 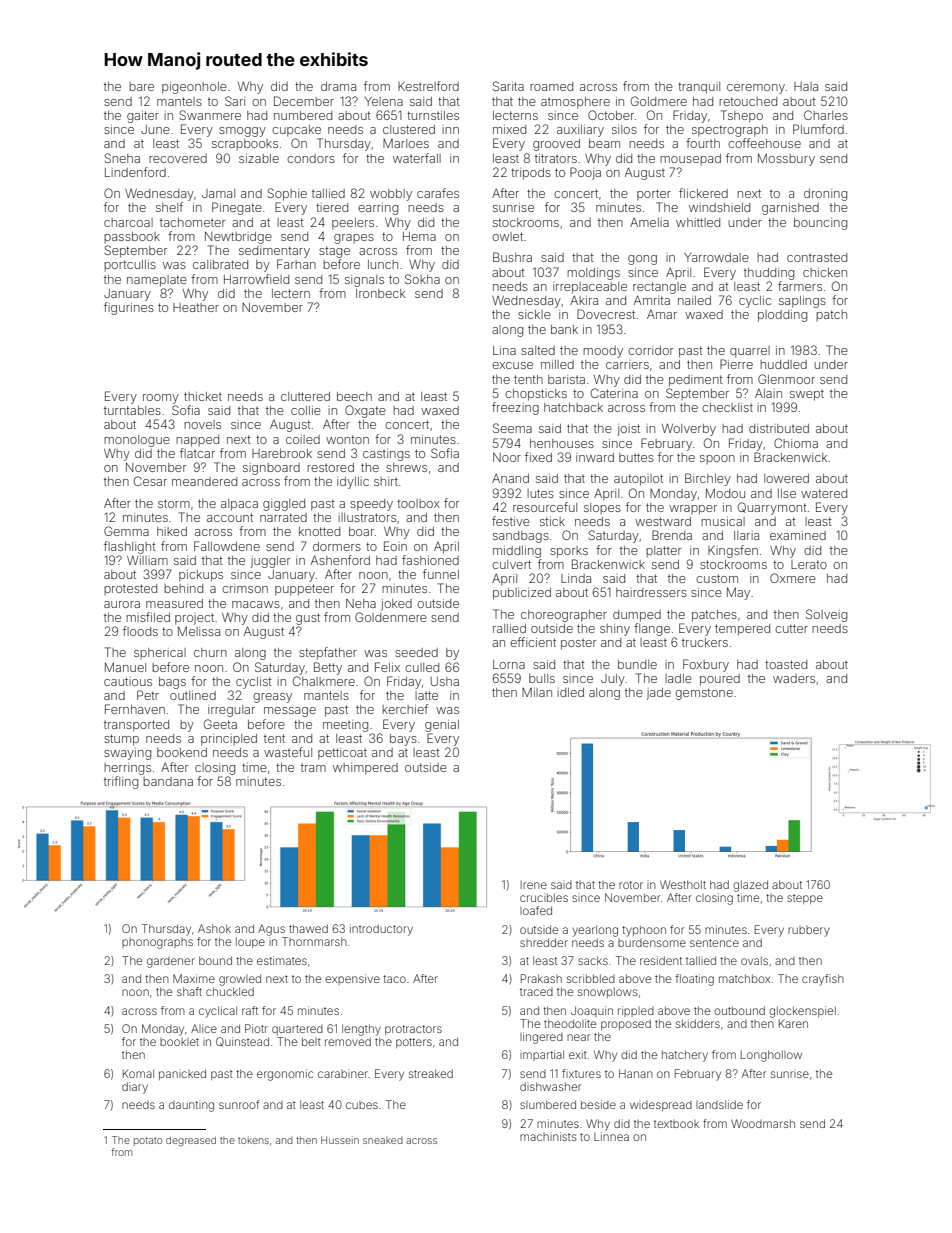 I want to click on earring, so click(x=378, y=209).
